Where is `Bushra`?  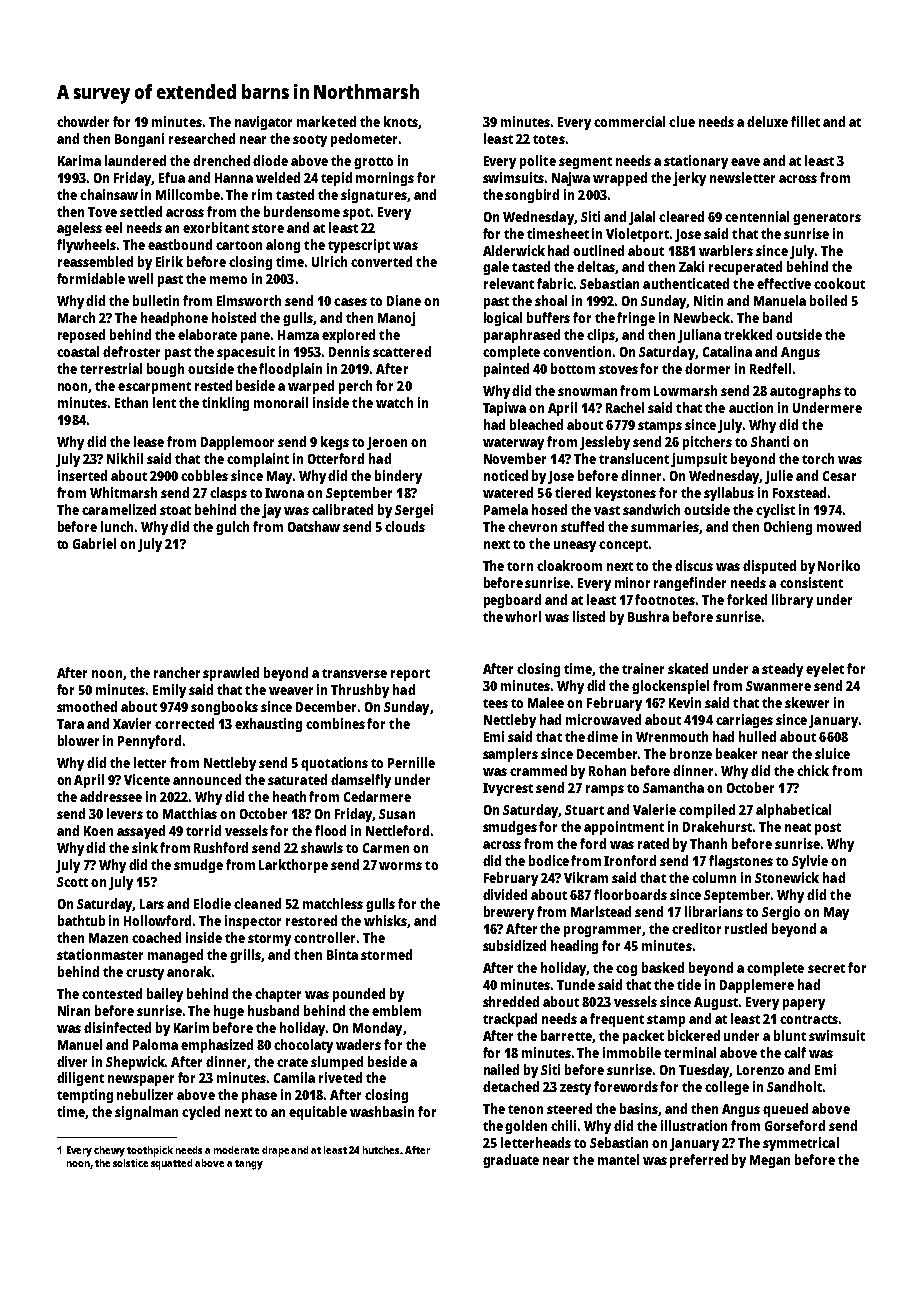
Bushra is located at coordinates (648, 616).
